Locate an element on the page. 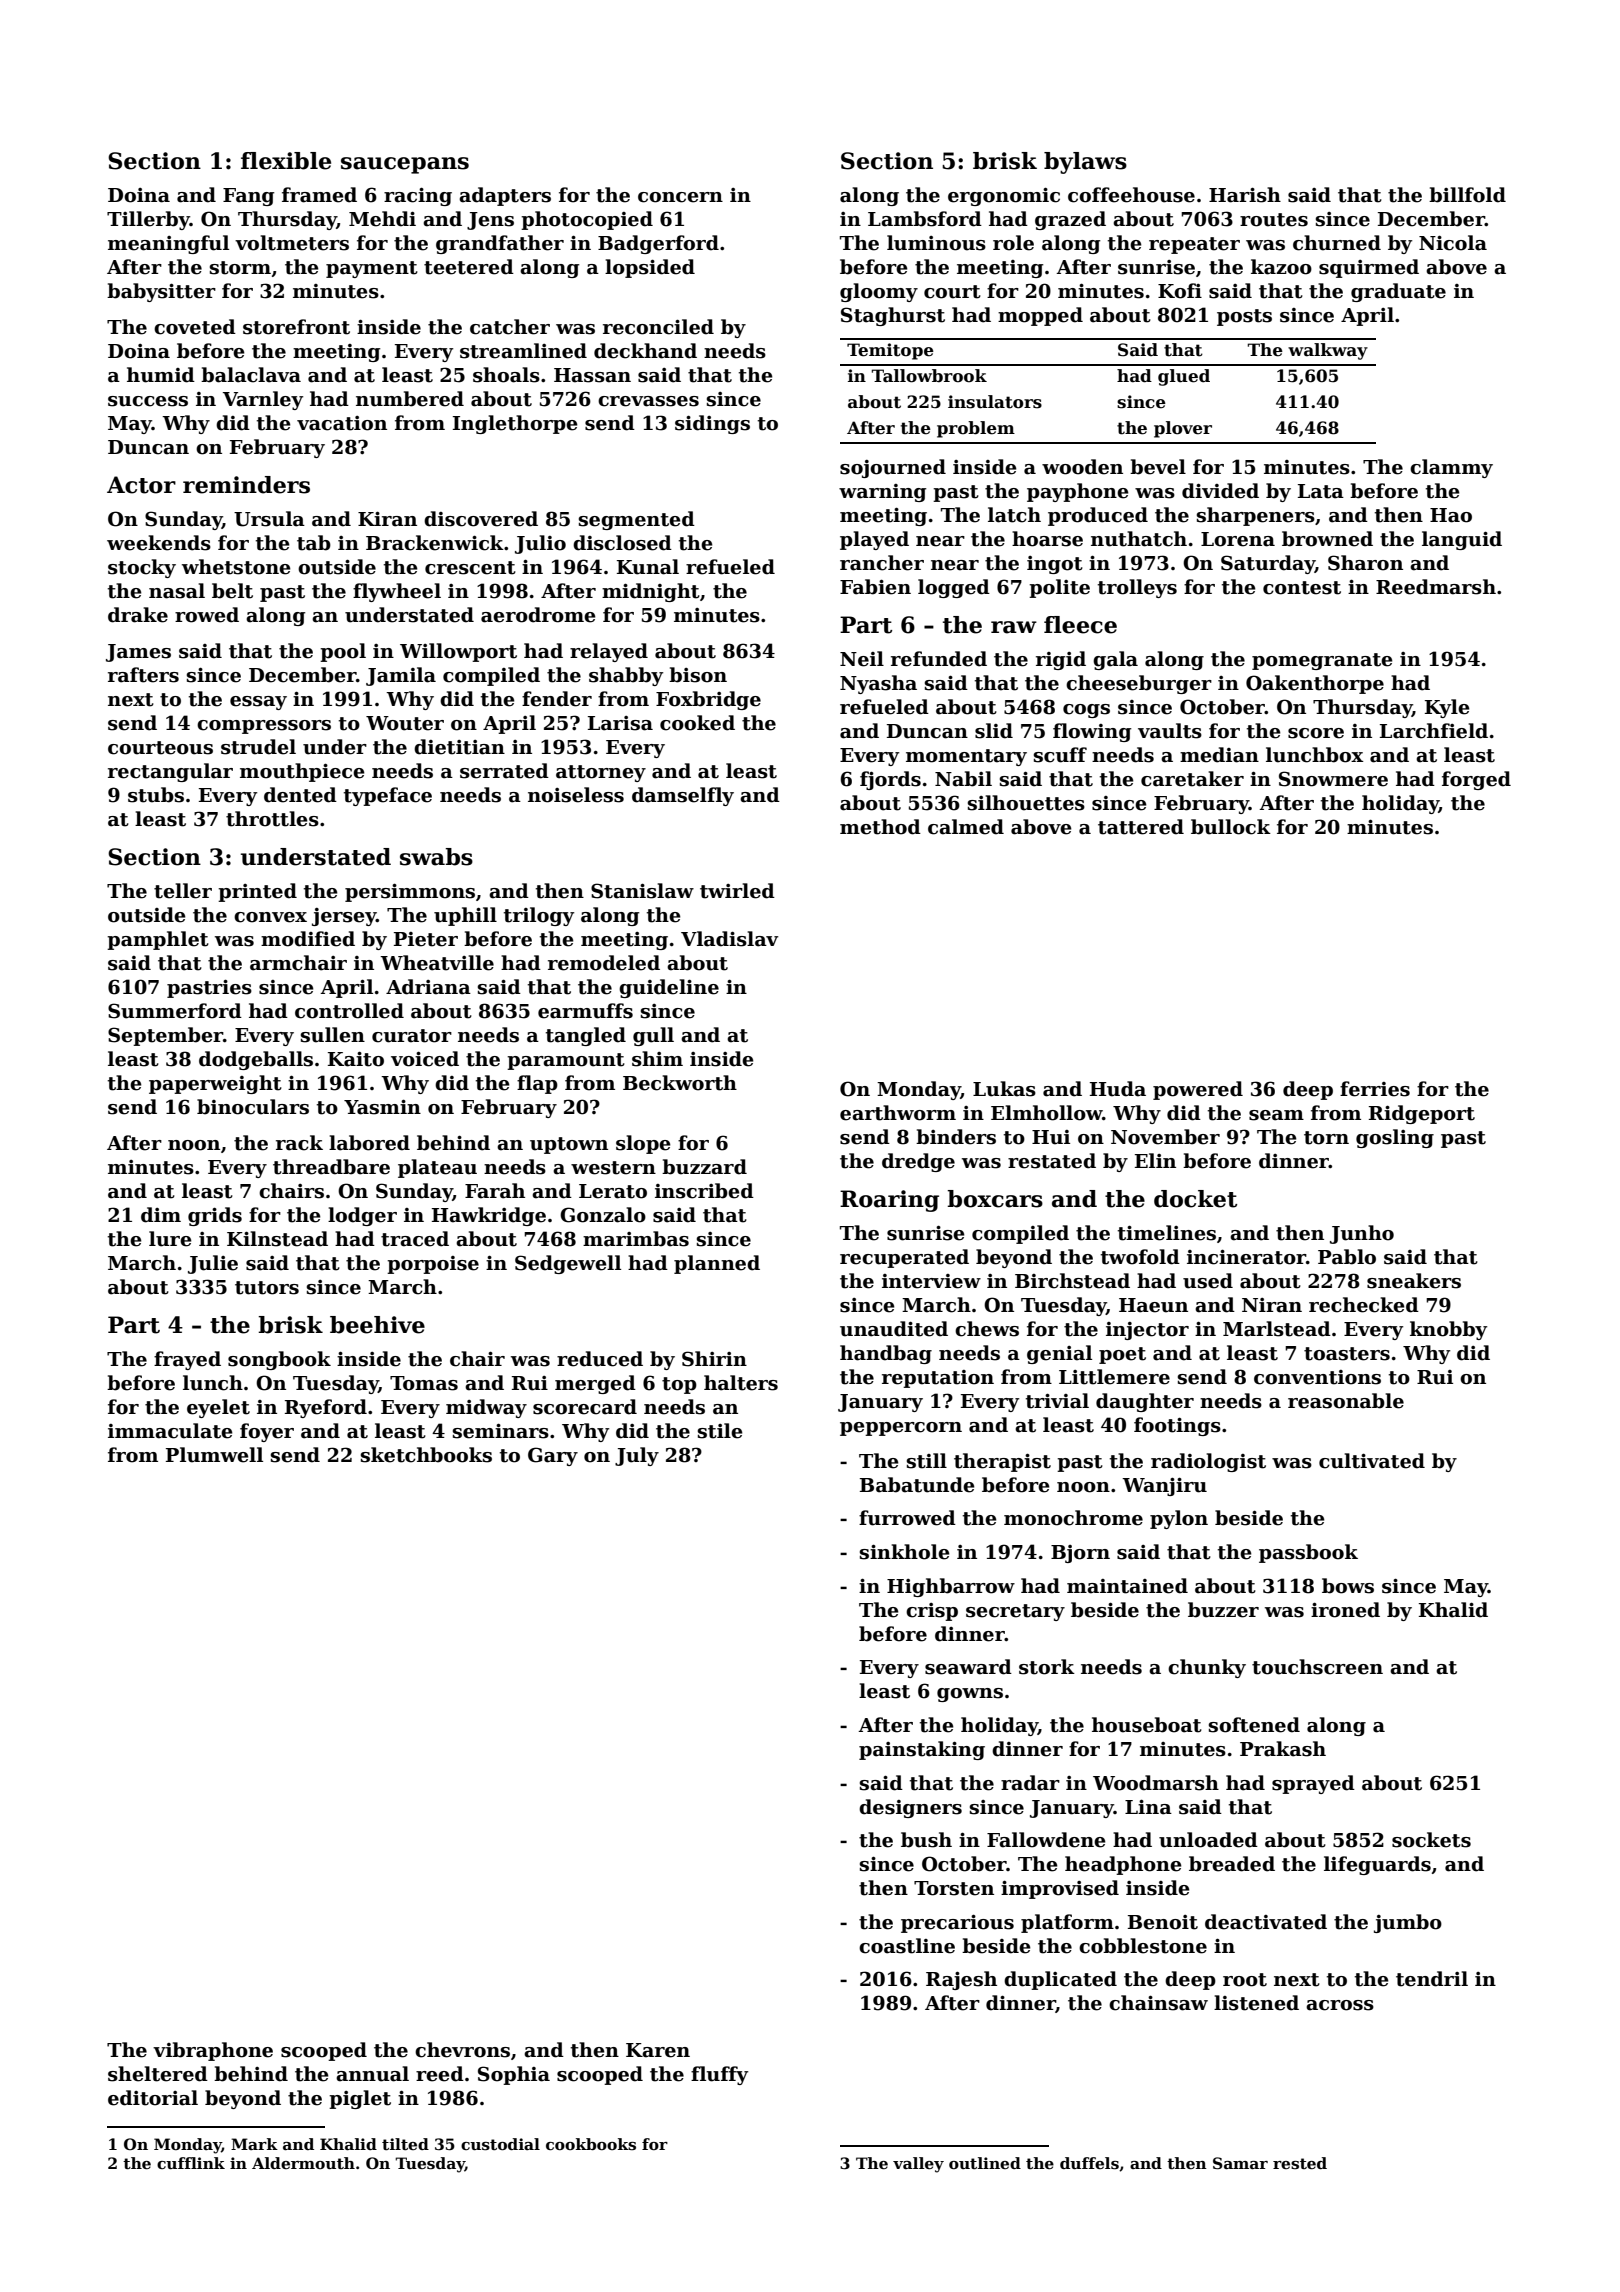  powered is located at coordinates (1198, 1090).
